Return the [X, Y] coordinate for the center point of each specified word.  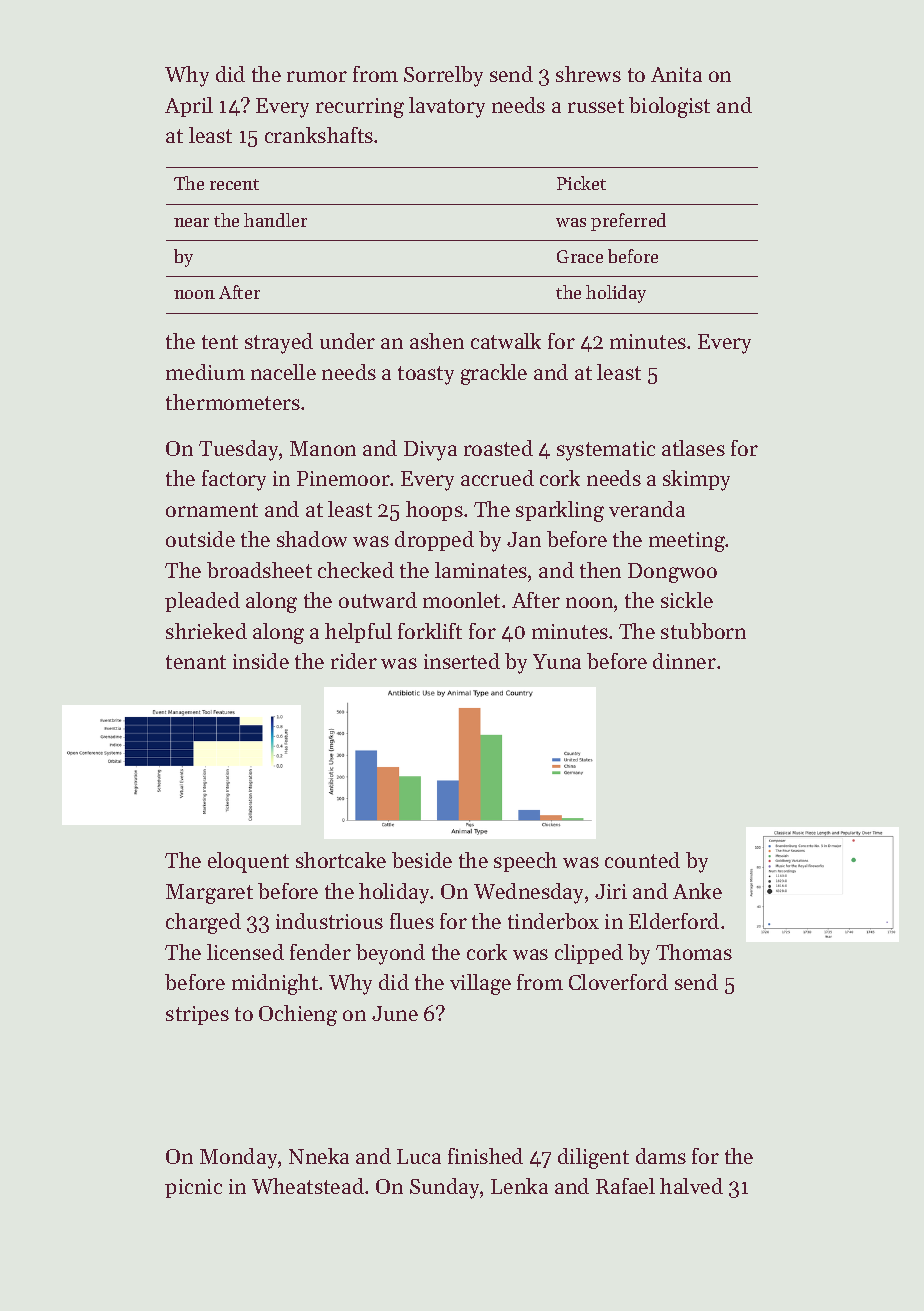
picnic [193, 1188]
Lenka [519, 1186]
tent [220, 342]
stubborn [703, 631]
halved [691, 1186]
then [600, 570]
